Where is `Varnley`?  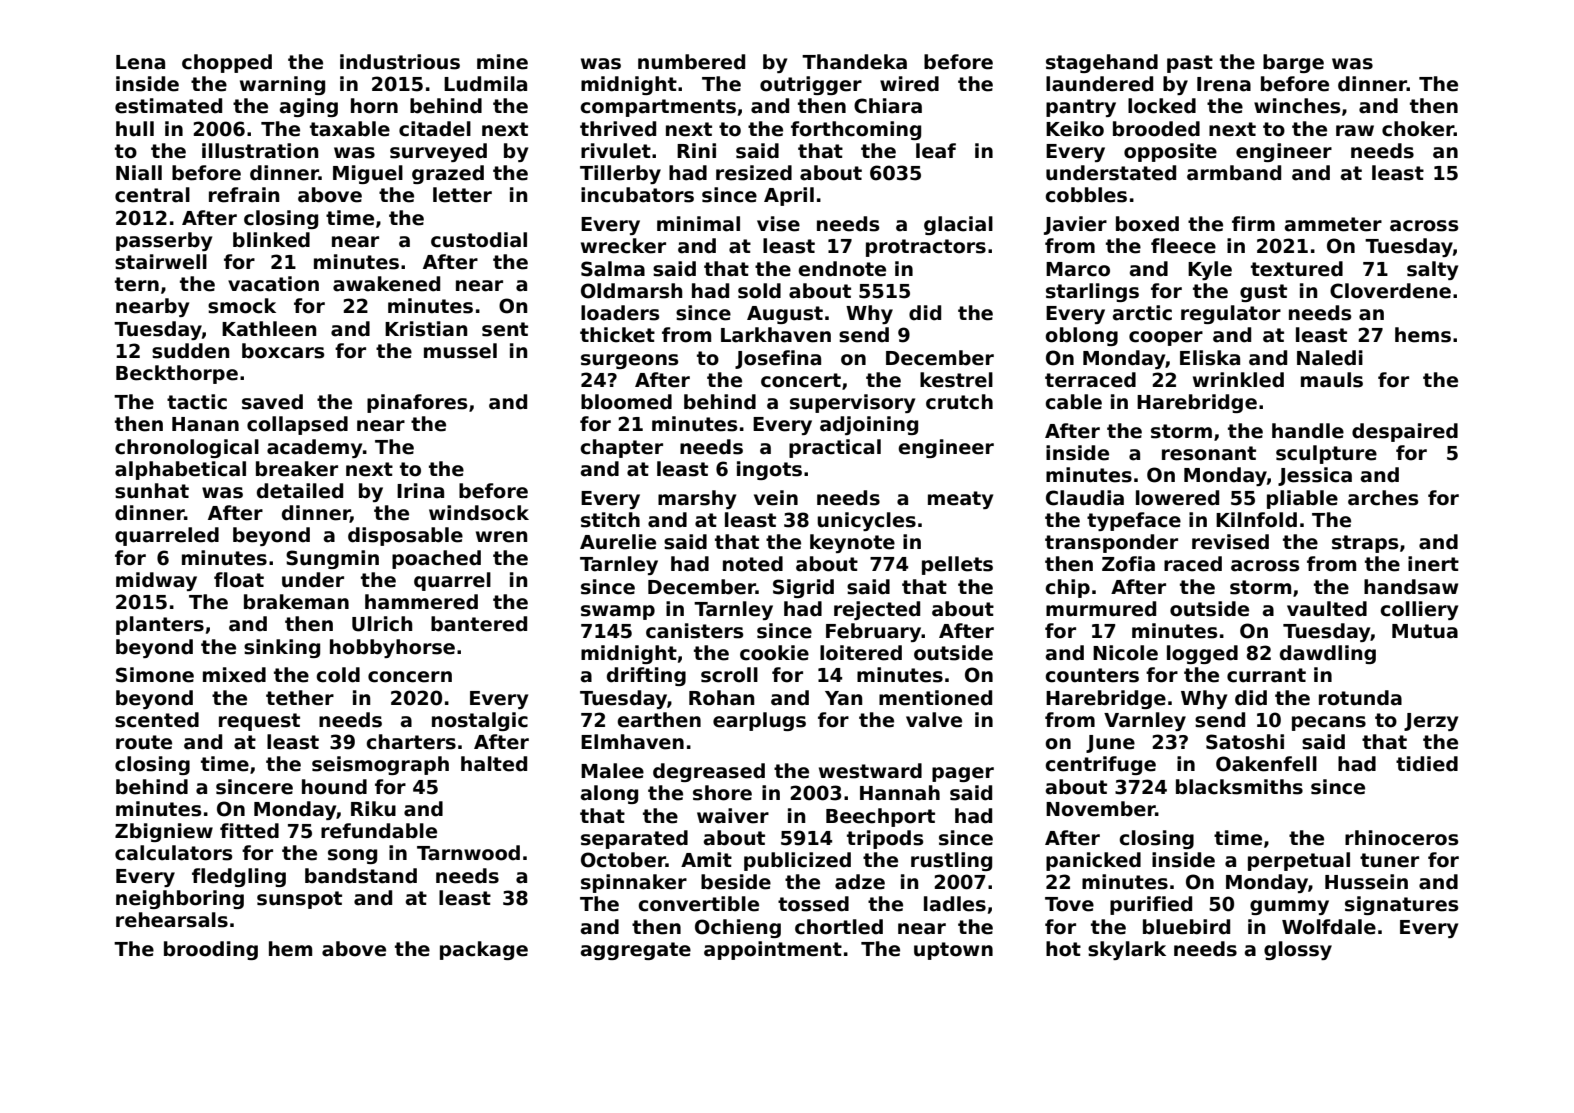
Varnley is located at coordinates (1145, 721).
